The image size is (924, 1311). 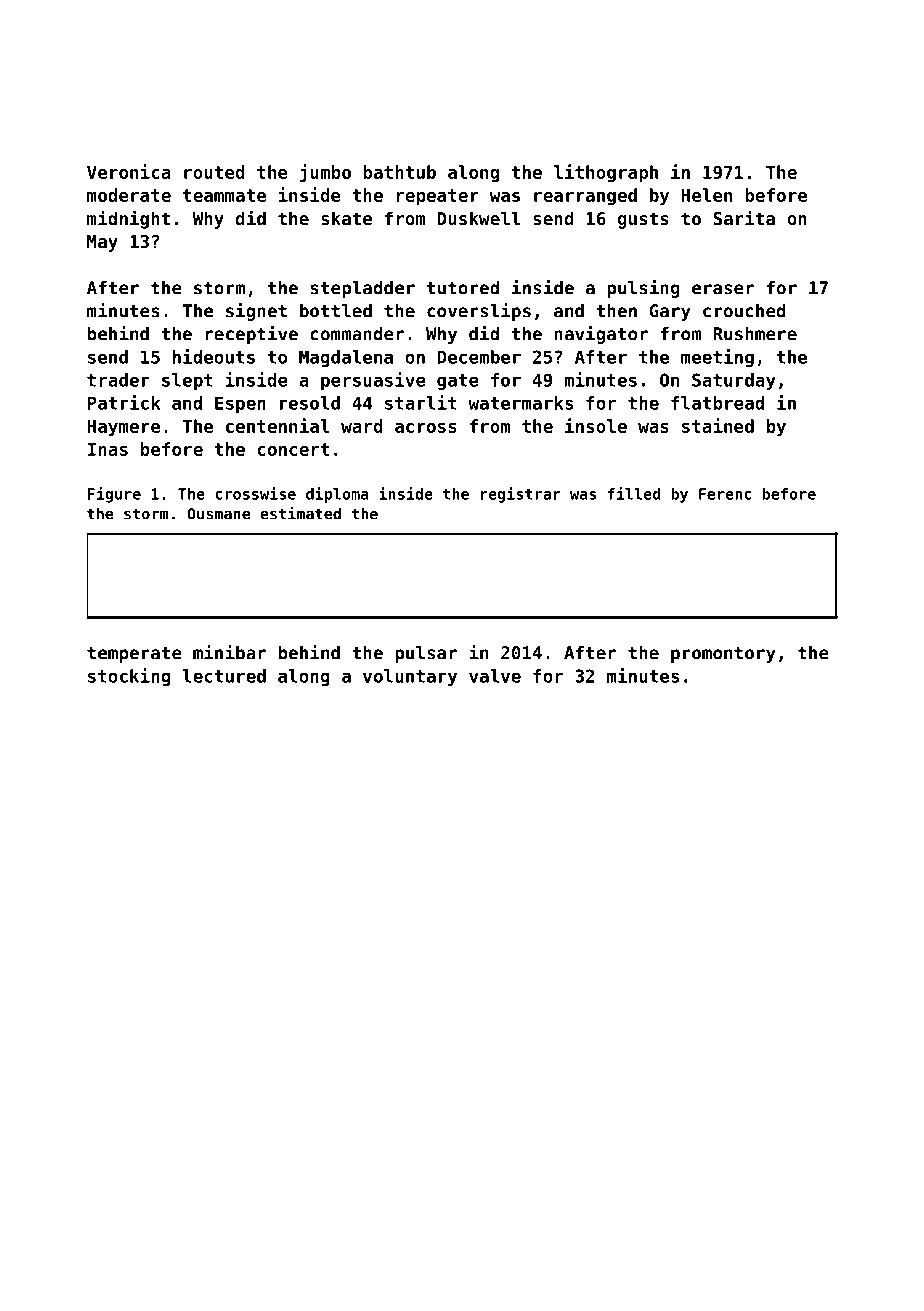 I want to click on moderate, so click(x=129, y=195).
